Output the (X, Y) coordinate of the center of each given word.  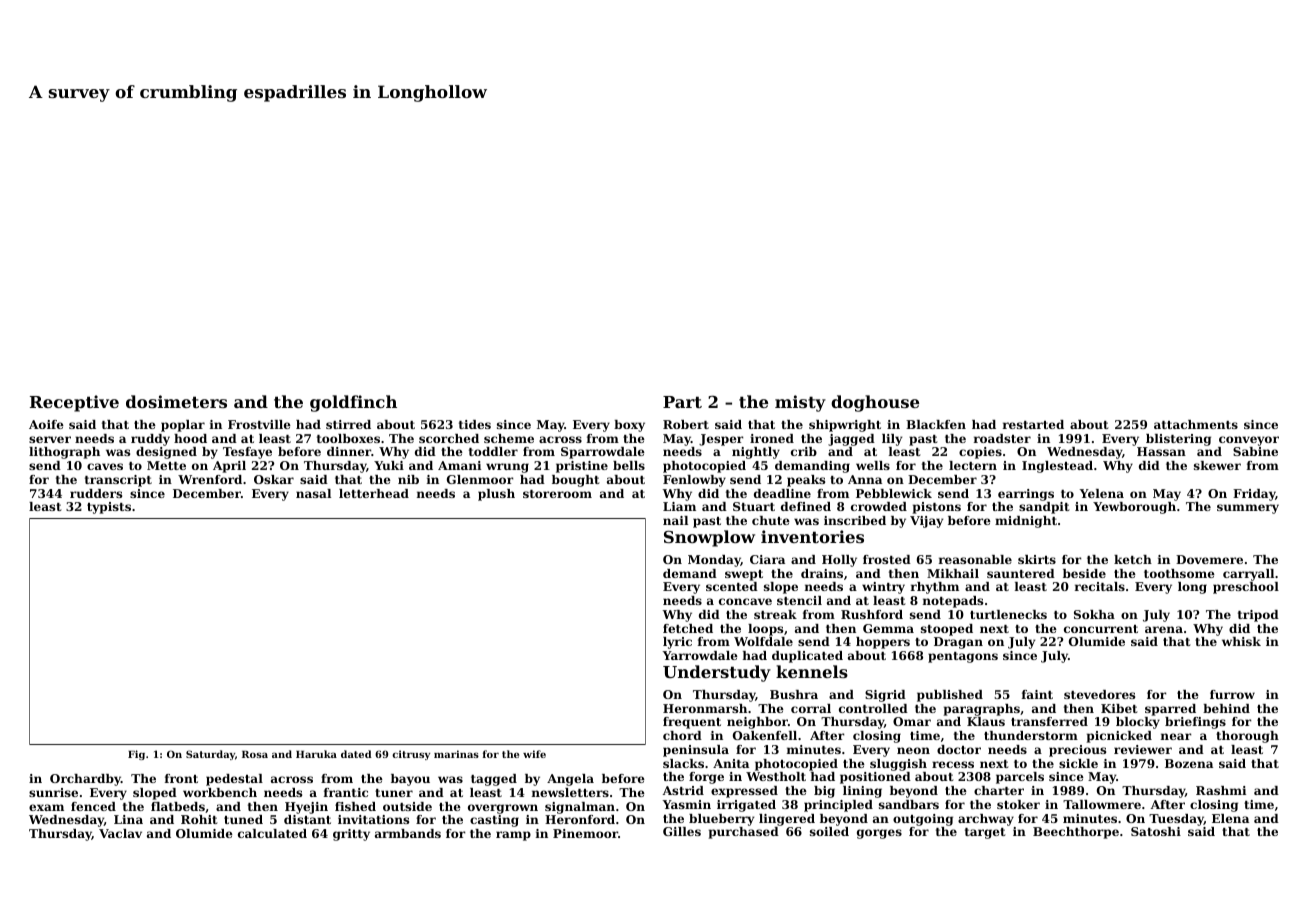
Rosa (255, 754)
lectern (973, 465)
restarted (1033, 424)
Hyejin (306, 808)
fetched (688, 628)
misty (800, 403)
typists (109, 508)
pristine (582, 467)
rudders (96, 493)
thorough (1247, 737)
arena (1164, 629)
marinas (456, 754)
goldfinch (353, 403)
